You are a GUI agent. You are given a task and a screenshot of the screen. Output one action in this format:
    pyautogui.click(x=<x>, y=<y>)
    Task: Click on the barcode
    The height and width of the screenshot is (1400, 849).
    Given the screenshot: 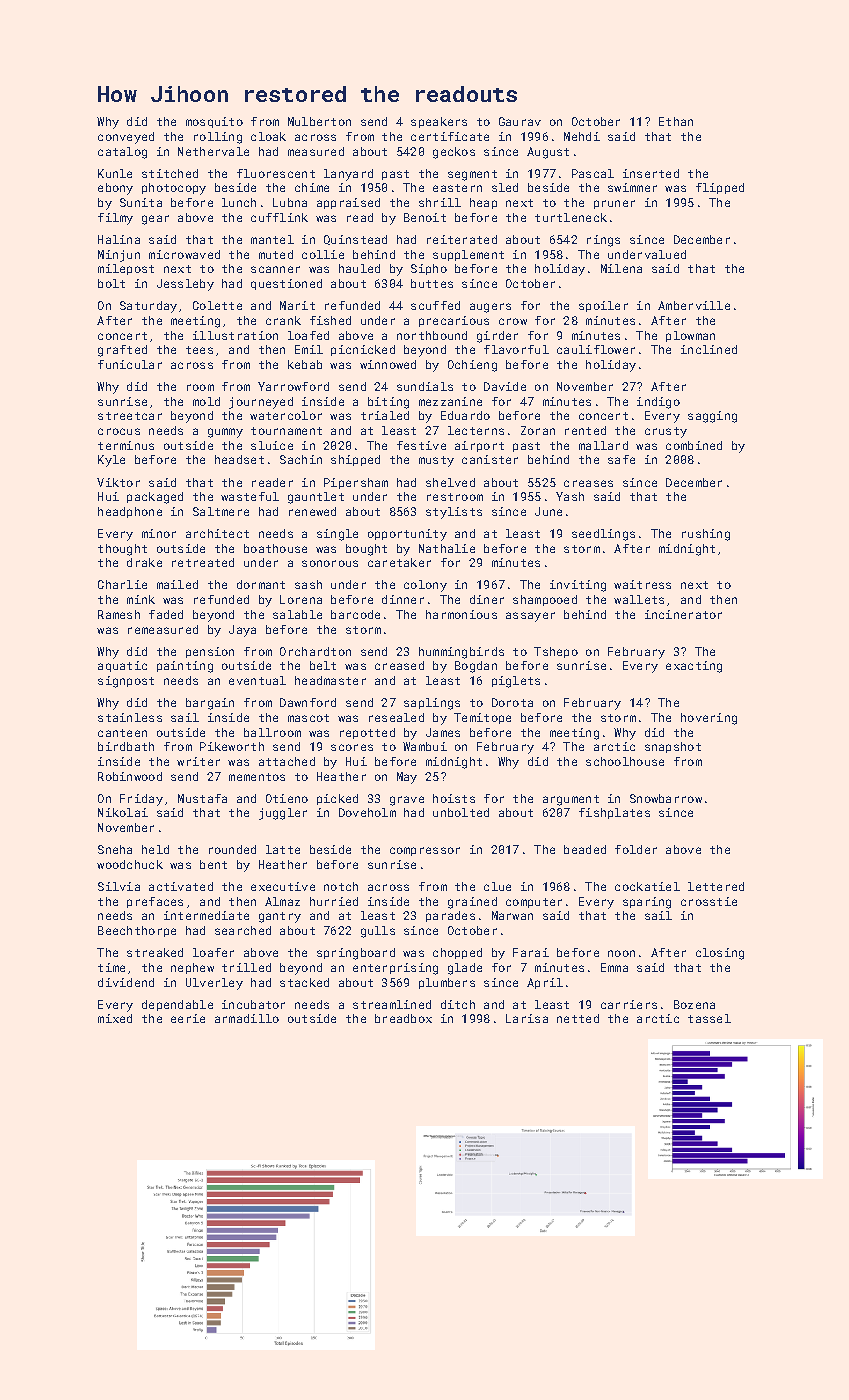 What is the action you would take?
    pyautogui.click(x=355, y=614)
